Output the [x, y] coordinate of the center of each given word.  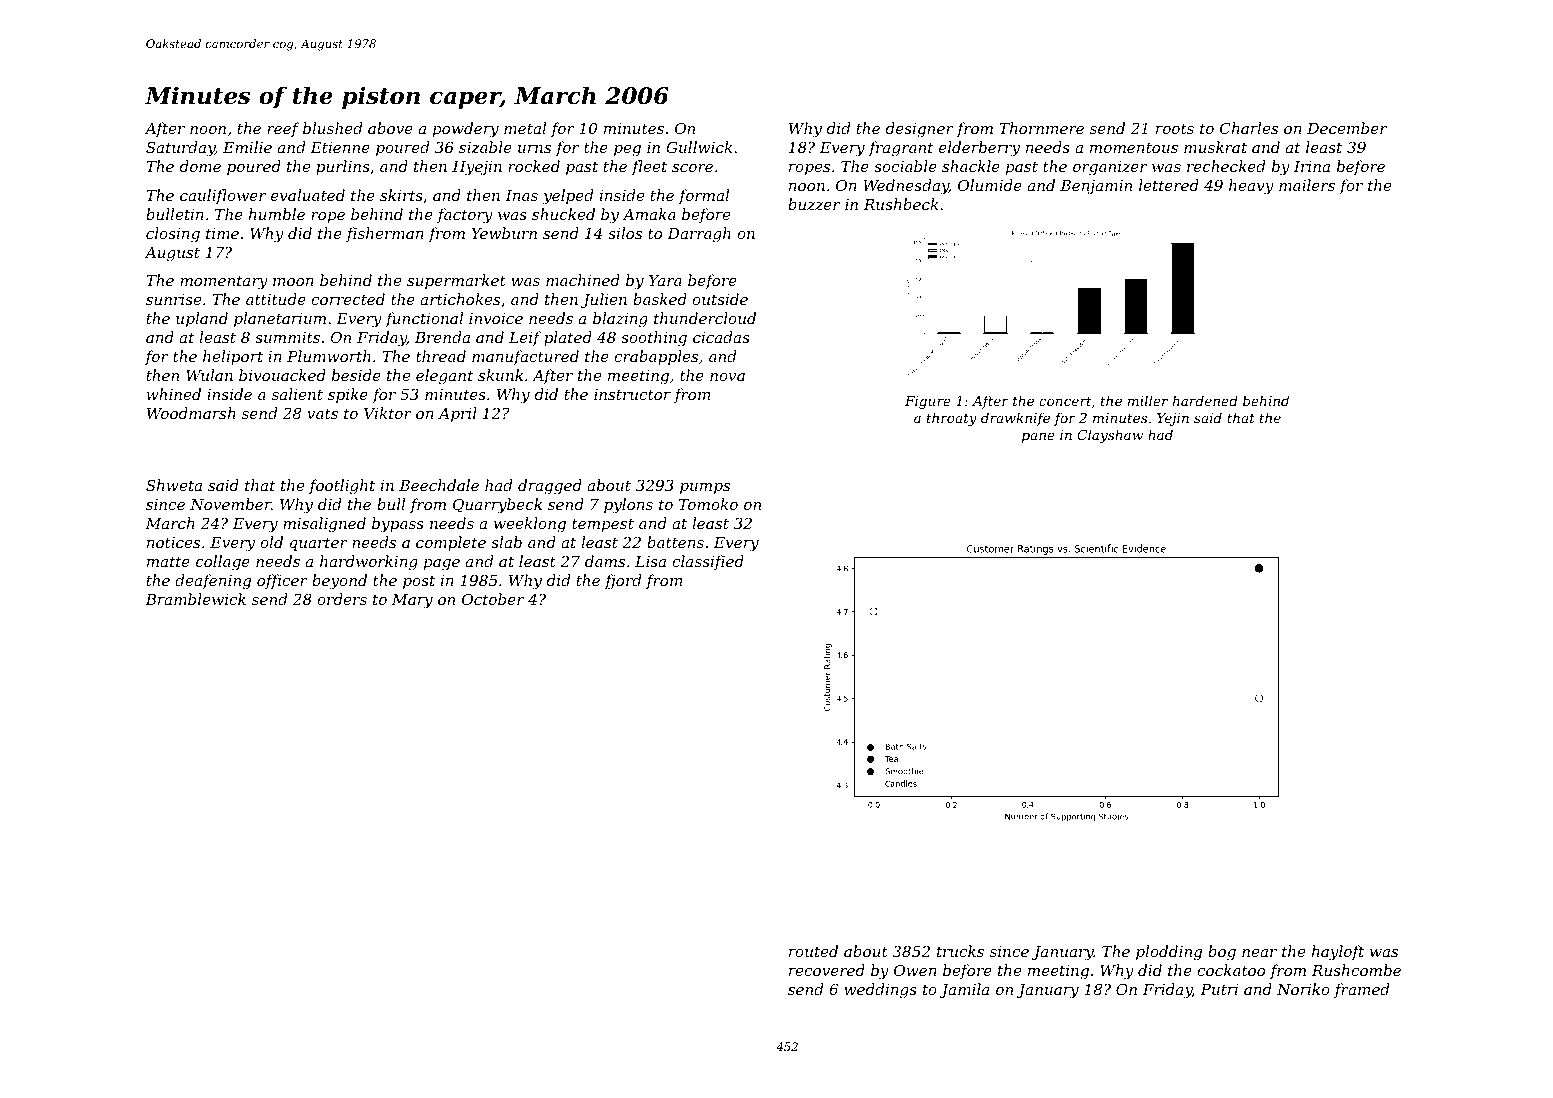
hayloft [1338, 953]
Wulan [209, 375]
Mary [412, 601]
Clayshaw [1110, 436]
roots [1175, 128]
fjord [623, 582]
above [390, 128]
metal [525, 128]
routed [813, 951]
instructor [632, 394]
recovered [827, 970]
